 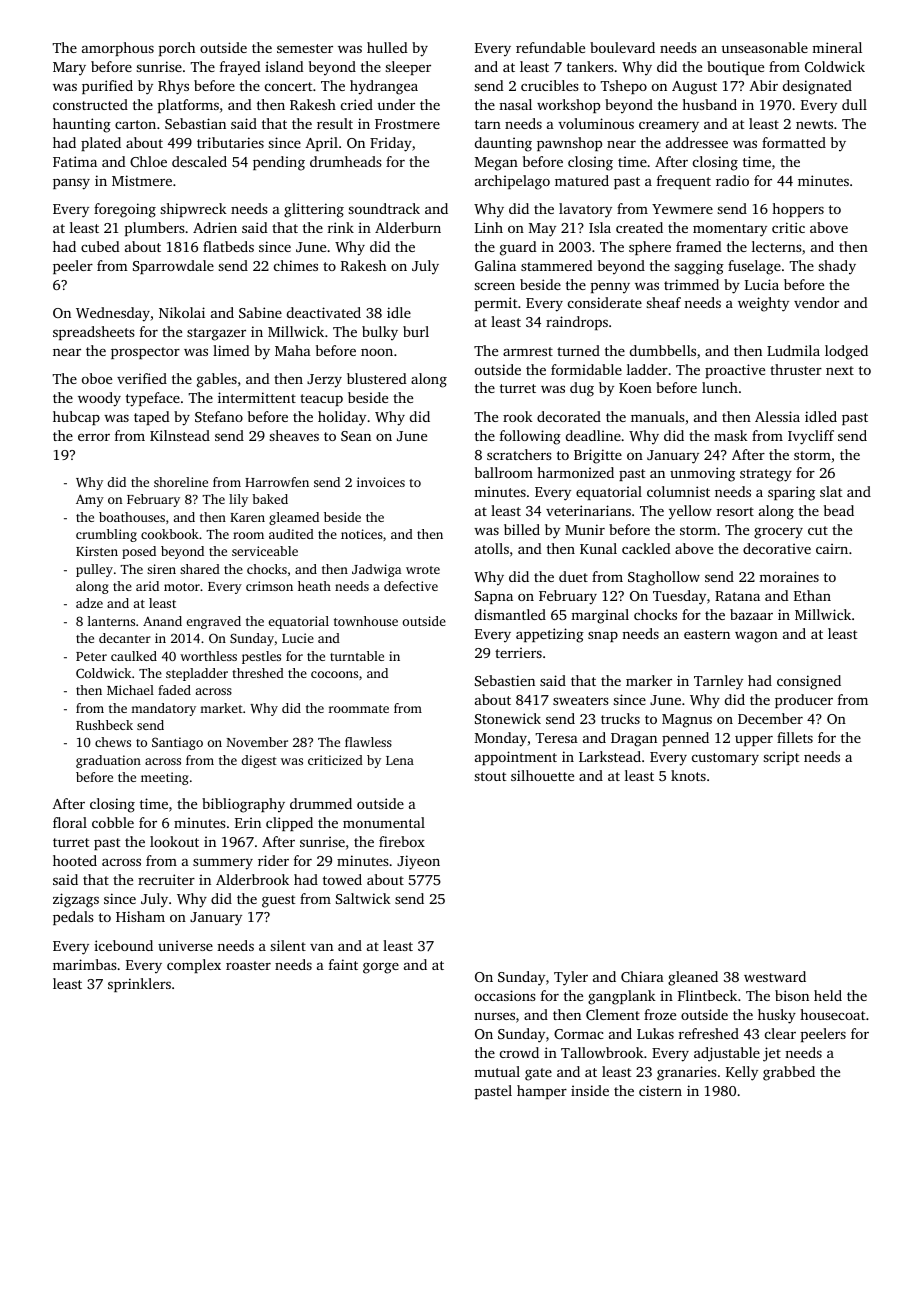 I want to click on gleaned, so click(x=693, y=978).
